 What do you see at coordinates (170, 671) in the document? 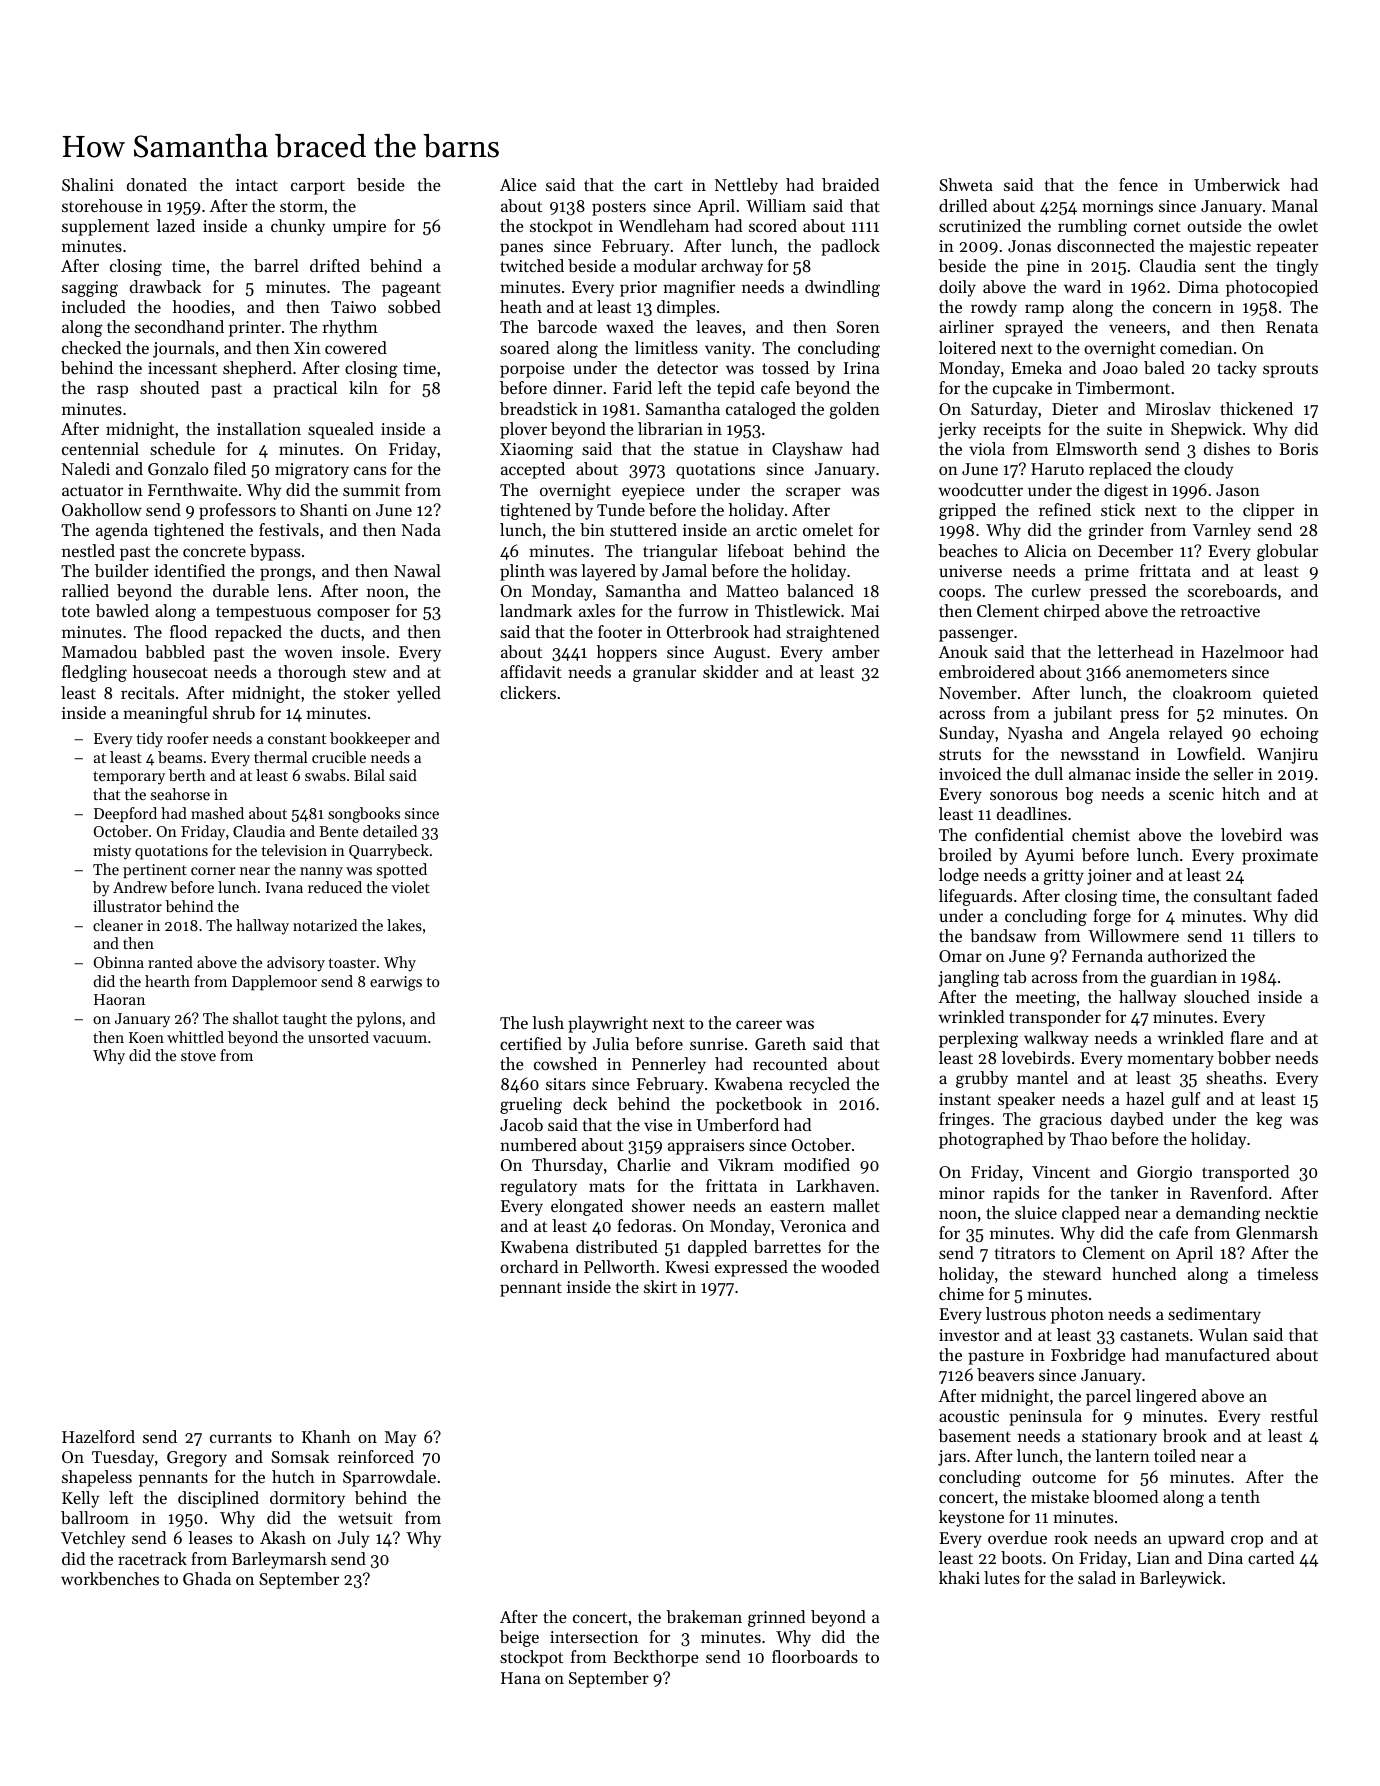
I see `housecoat` at bounding box center [170, 671].
